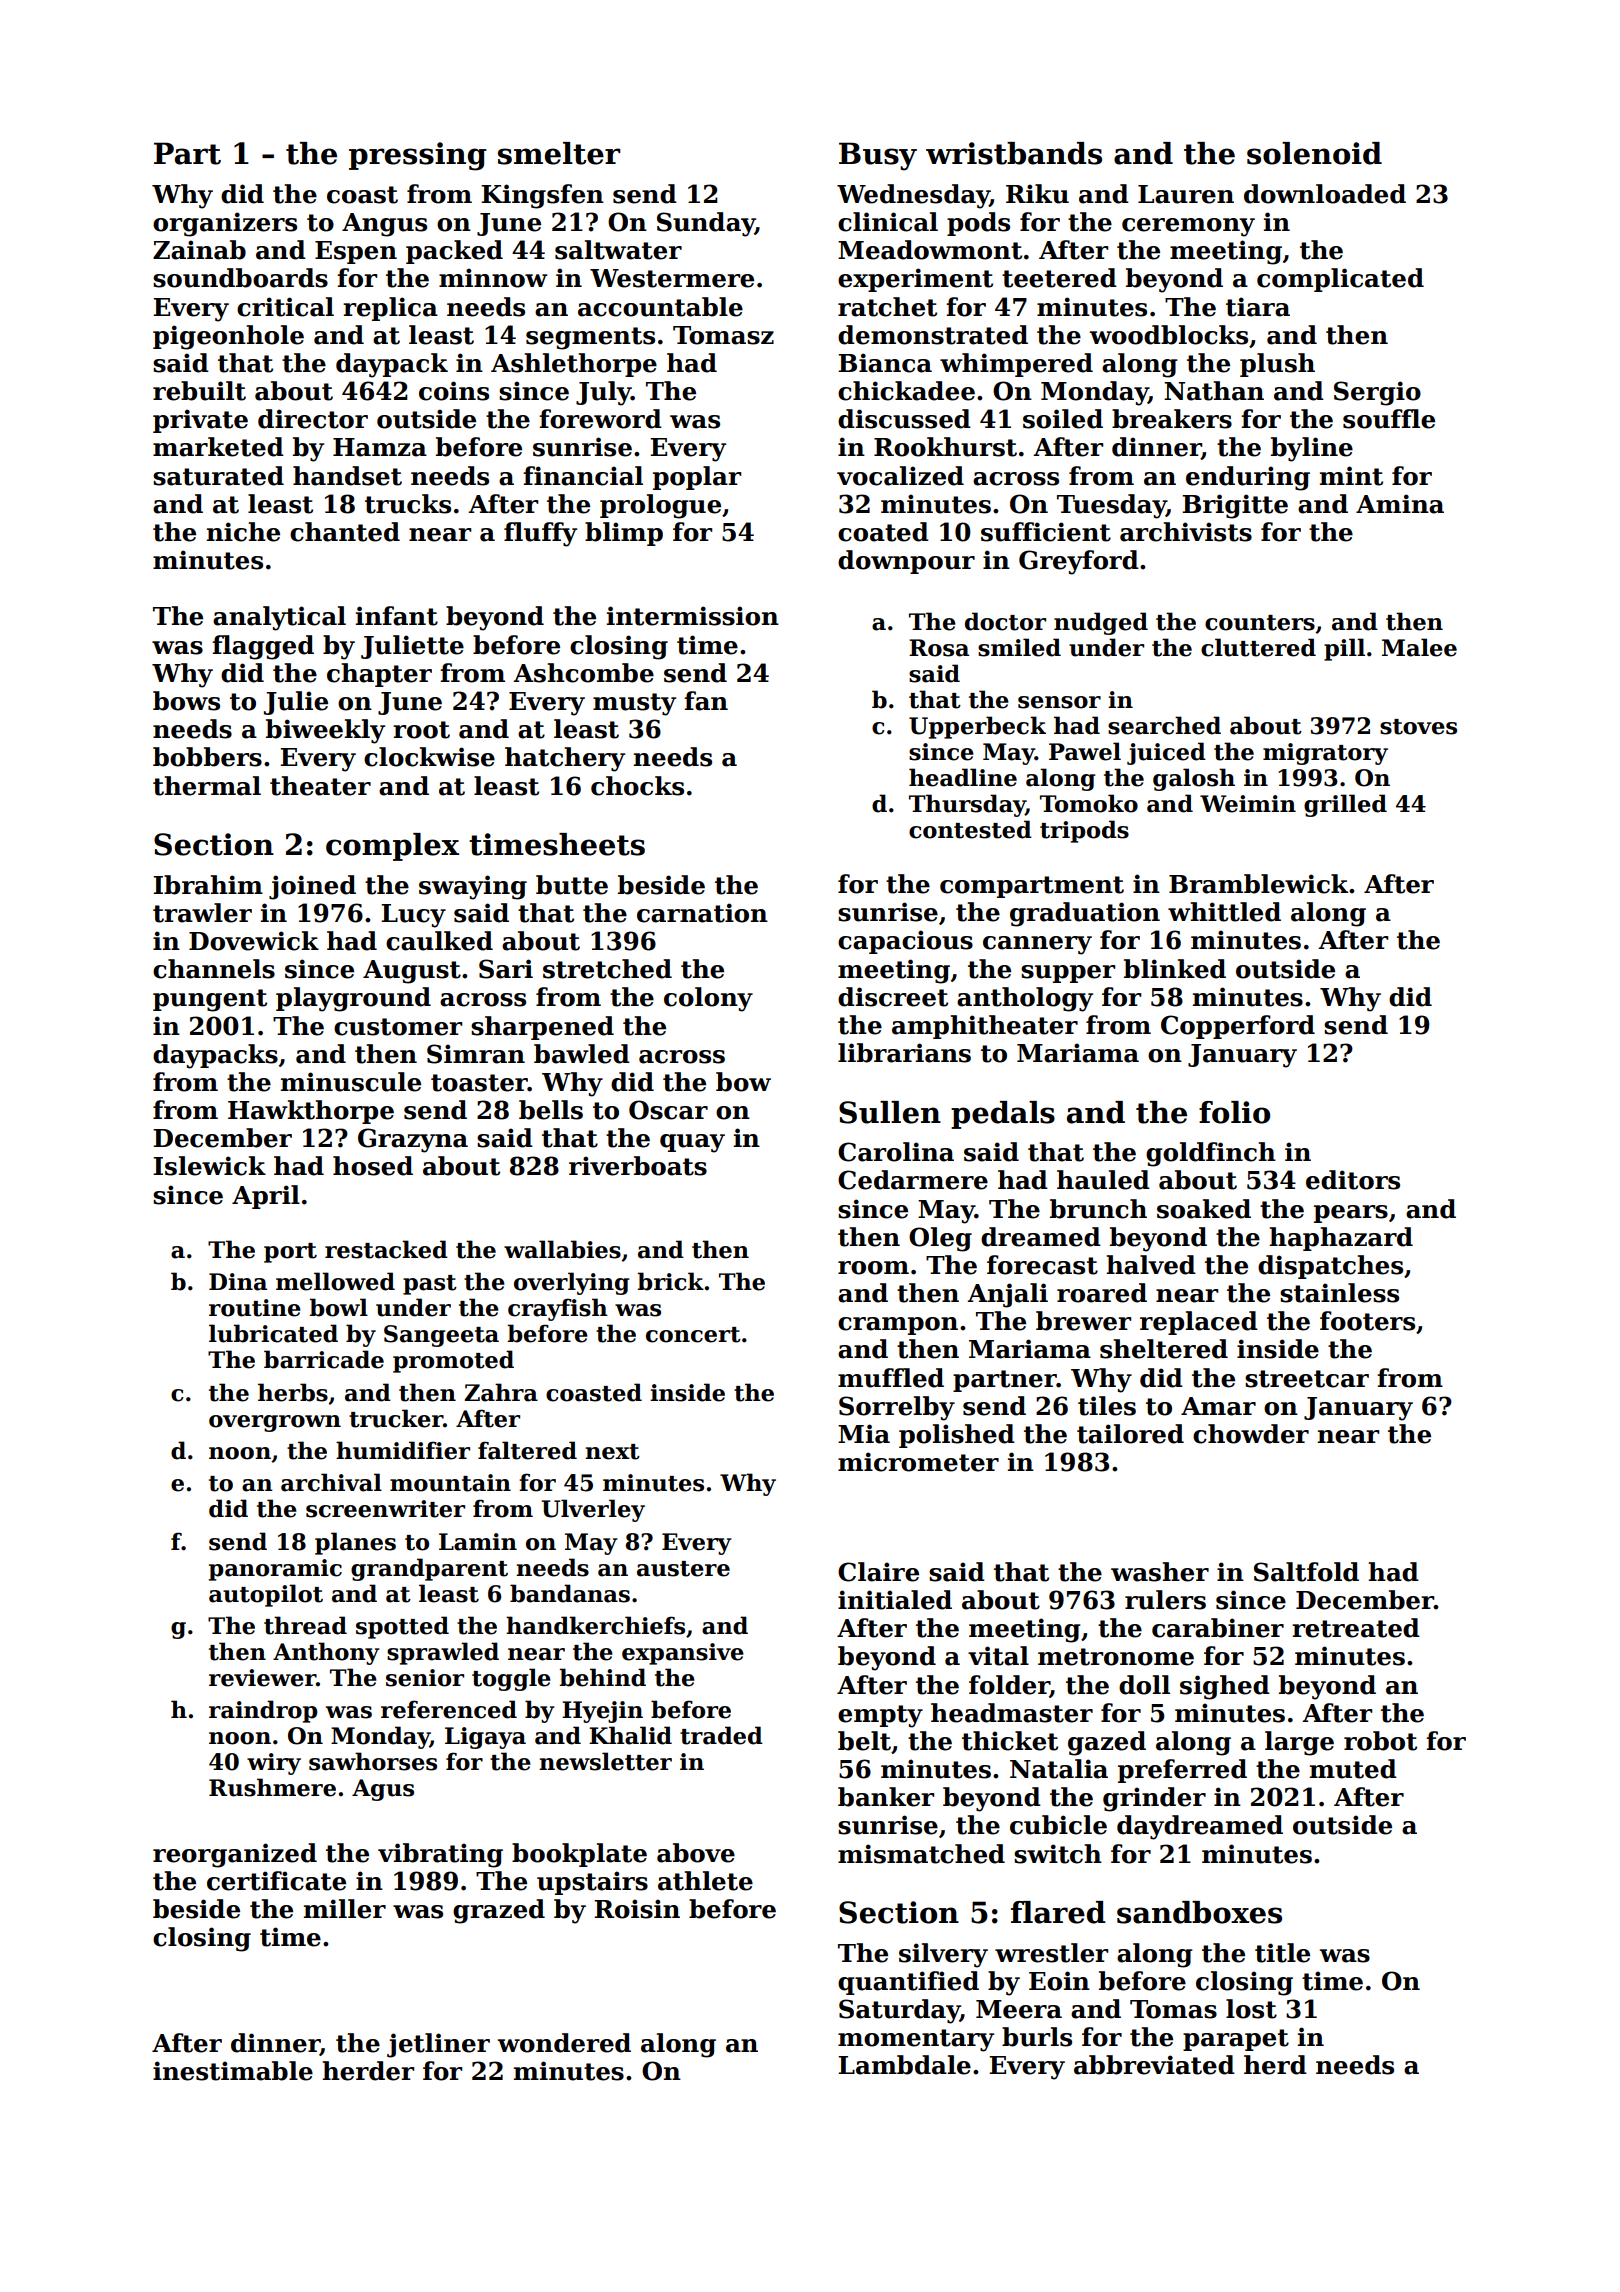 The height and width of the document is (2292, 1620). Describe the element at coordinates (1016, 365) in the document. I see `whimpered` at that location.
